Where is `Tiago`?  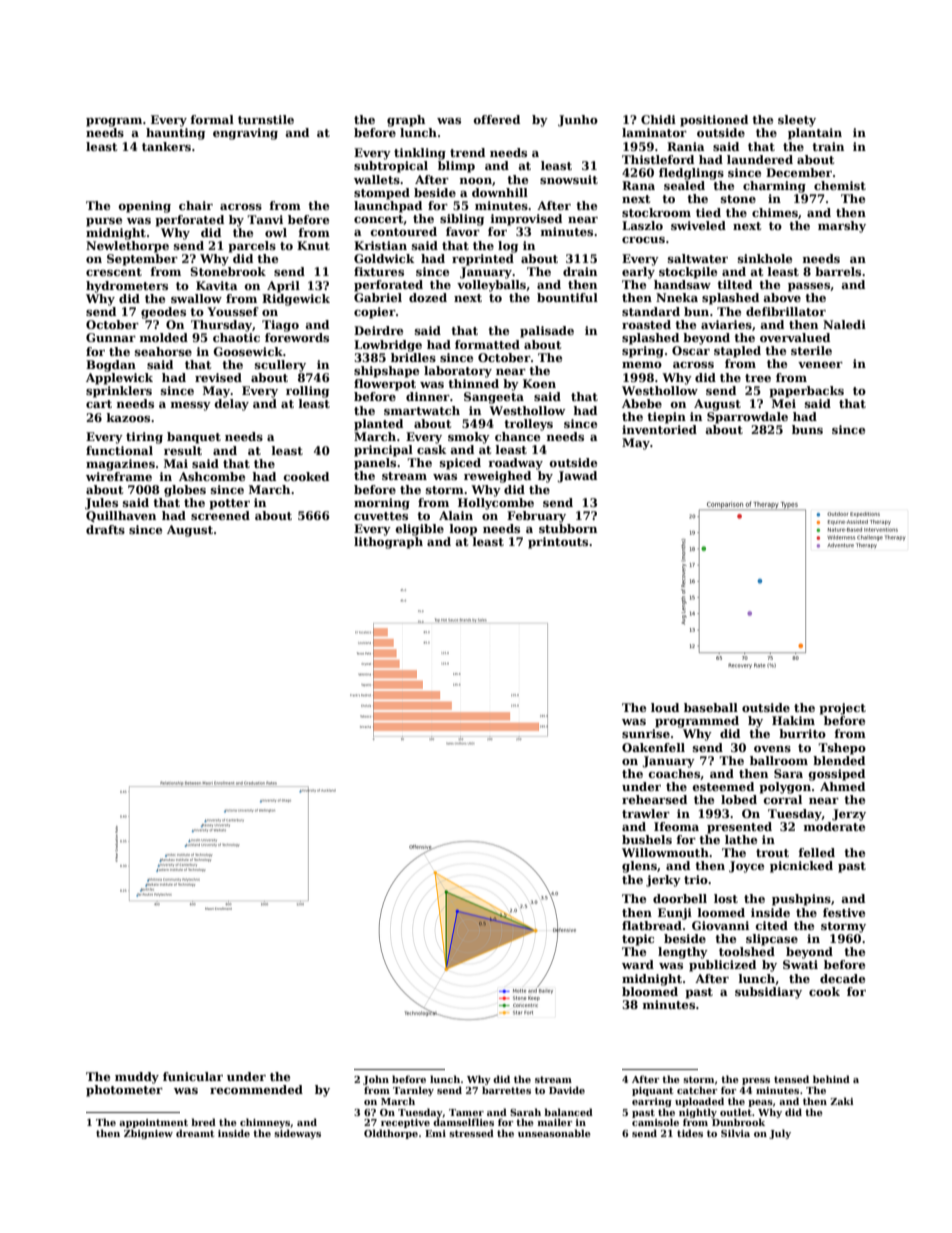 Tiago is located at coordinates (280, 326).
